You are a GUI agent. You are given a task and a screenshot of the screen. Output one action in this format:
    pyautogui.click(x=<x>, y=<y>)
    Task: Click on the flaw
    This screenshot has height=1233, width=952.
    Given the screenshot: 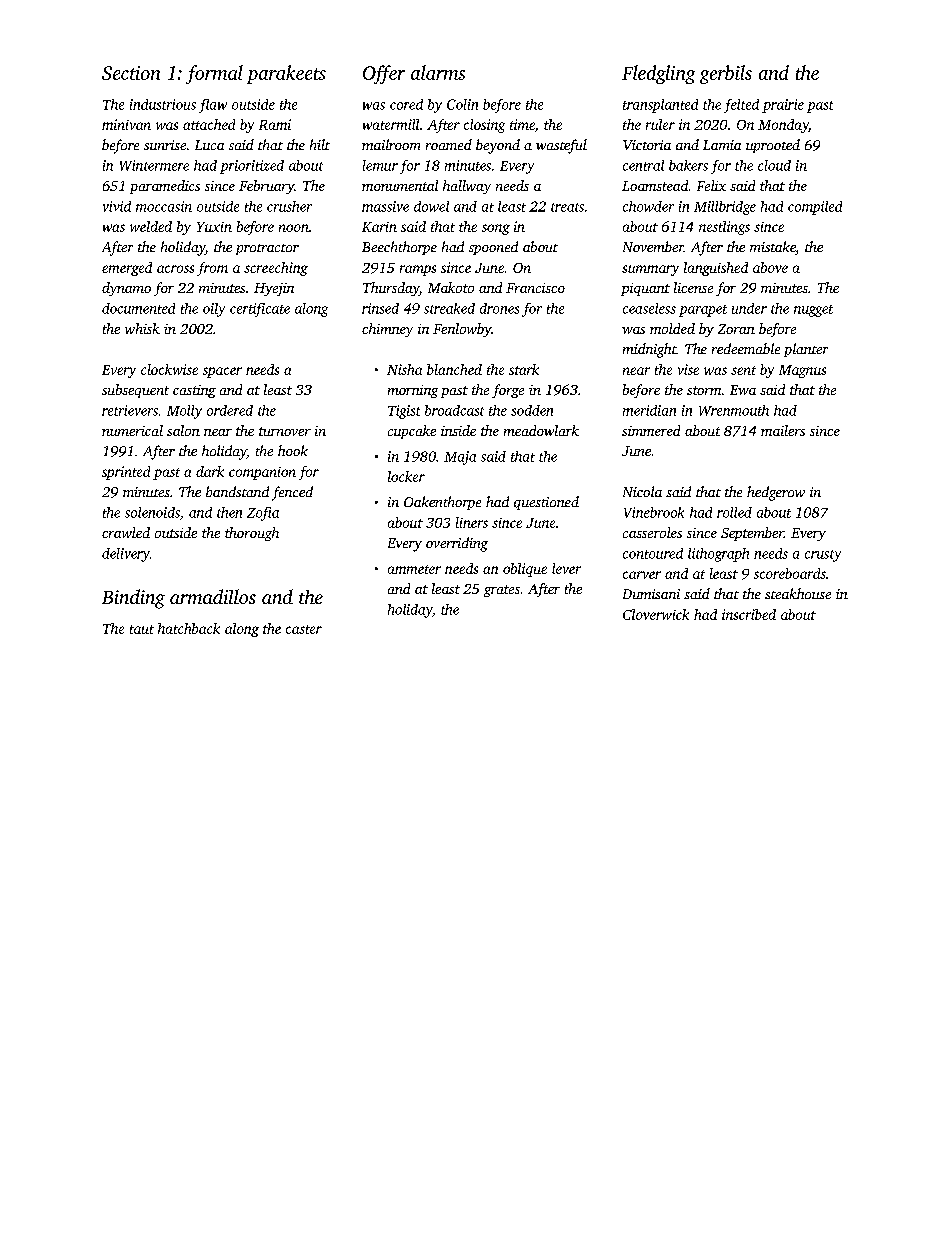 What is the action you would take?
    pyautogui.click(x=213, y=106)
